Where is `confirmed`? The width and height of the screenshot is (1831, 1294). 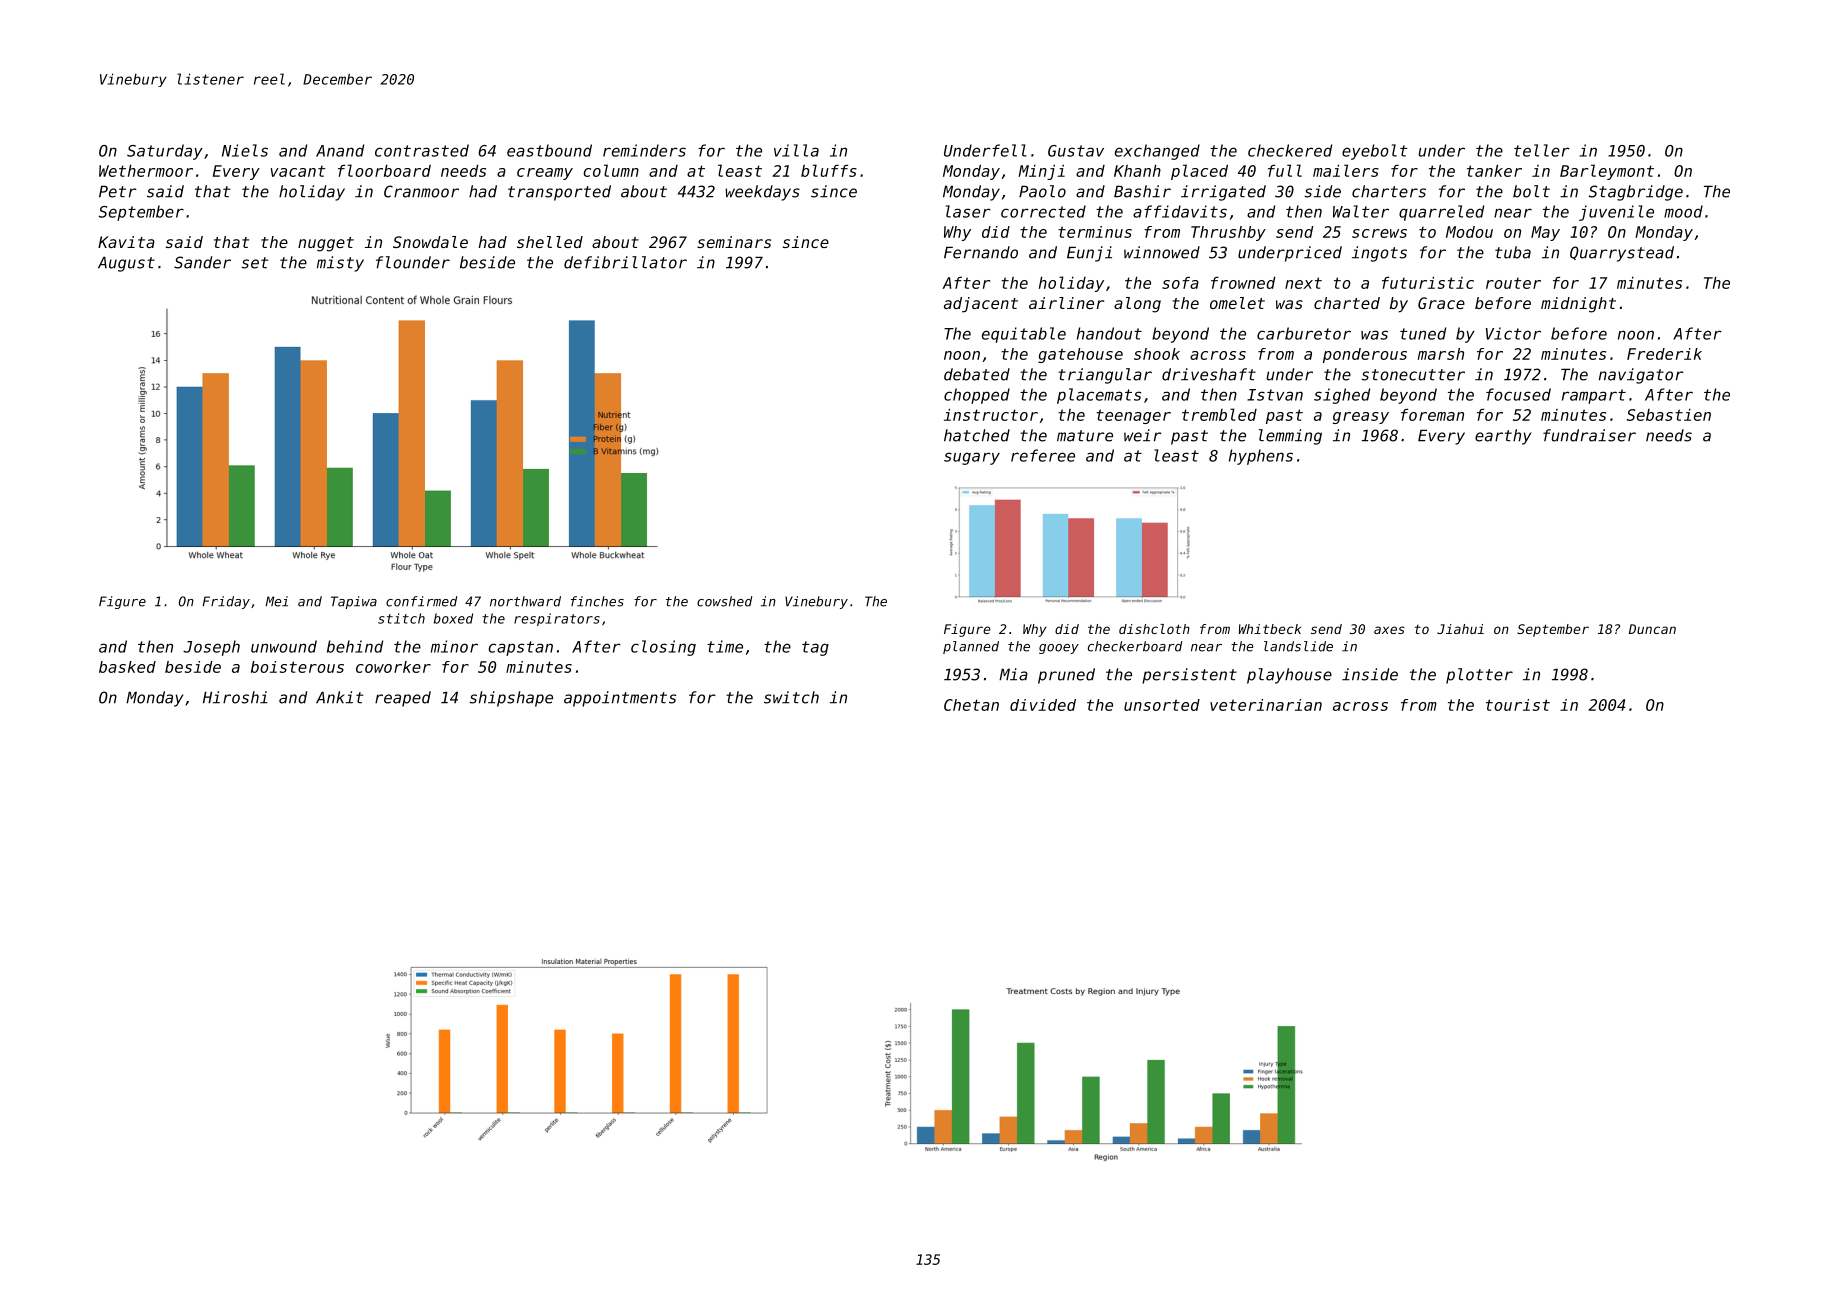 confirmed is located at coordinates (421, 601).
